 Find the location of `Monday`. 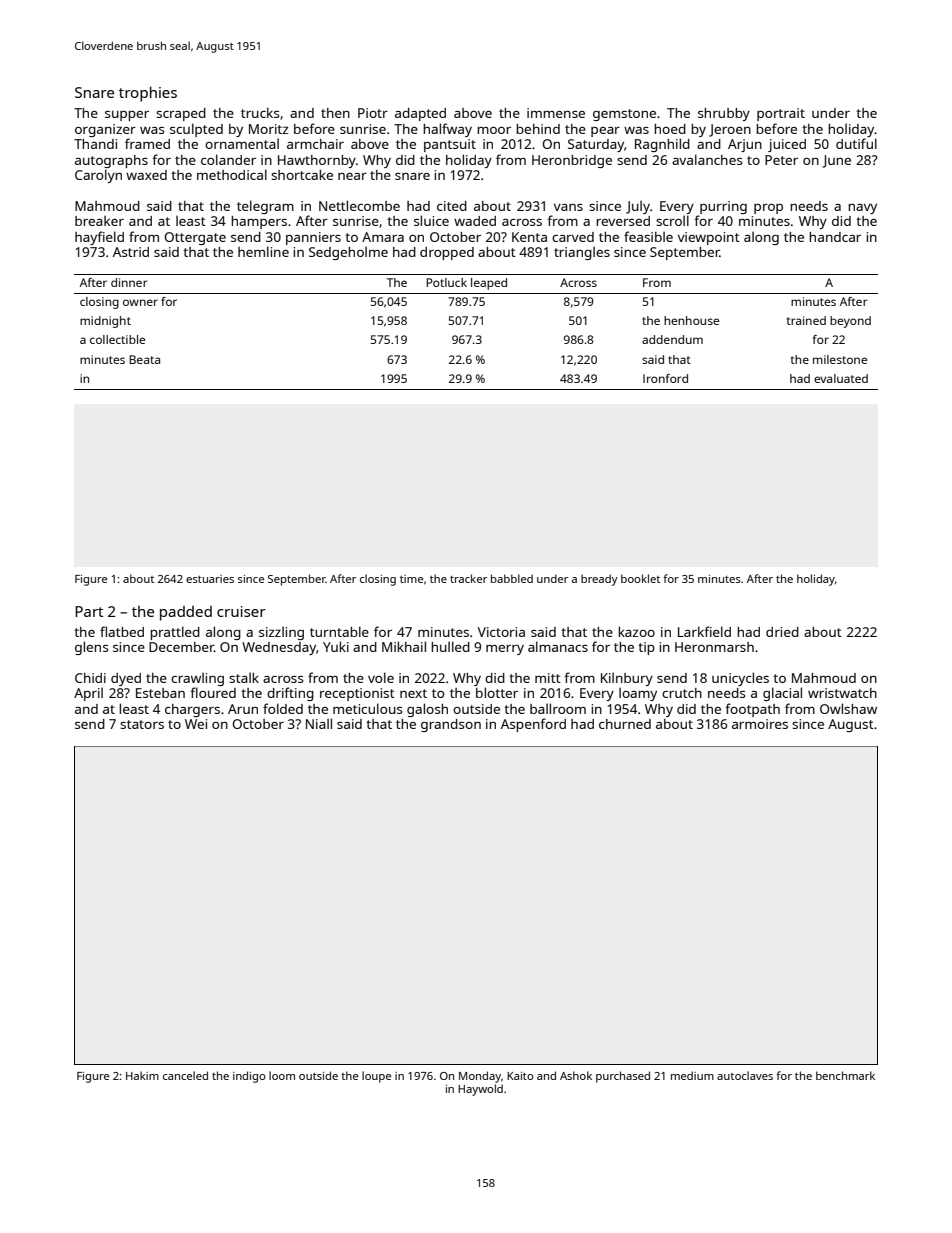

Monday is located at coordinates (480, 1077).
